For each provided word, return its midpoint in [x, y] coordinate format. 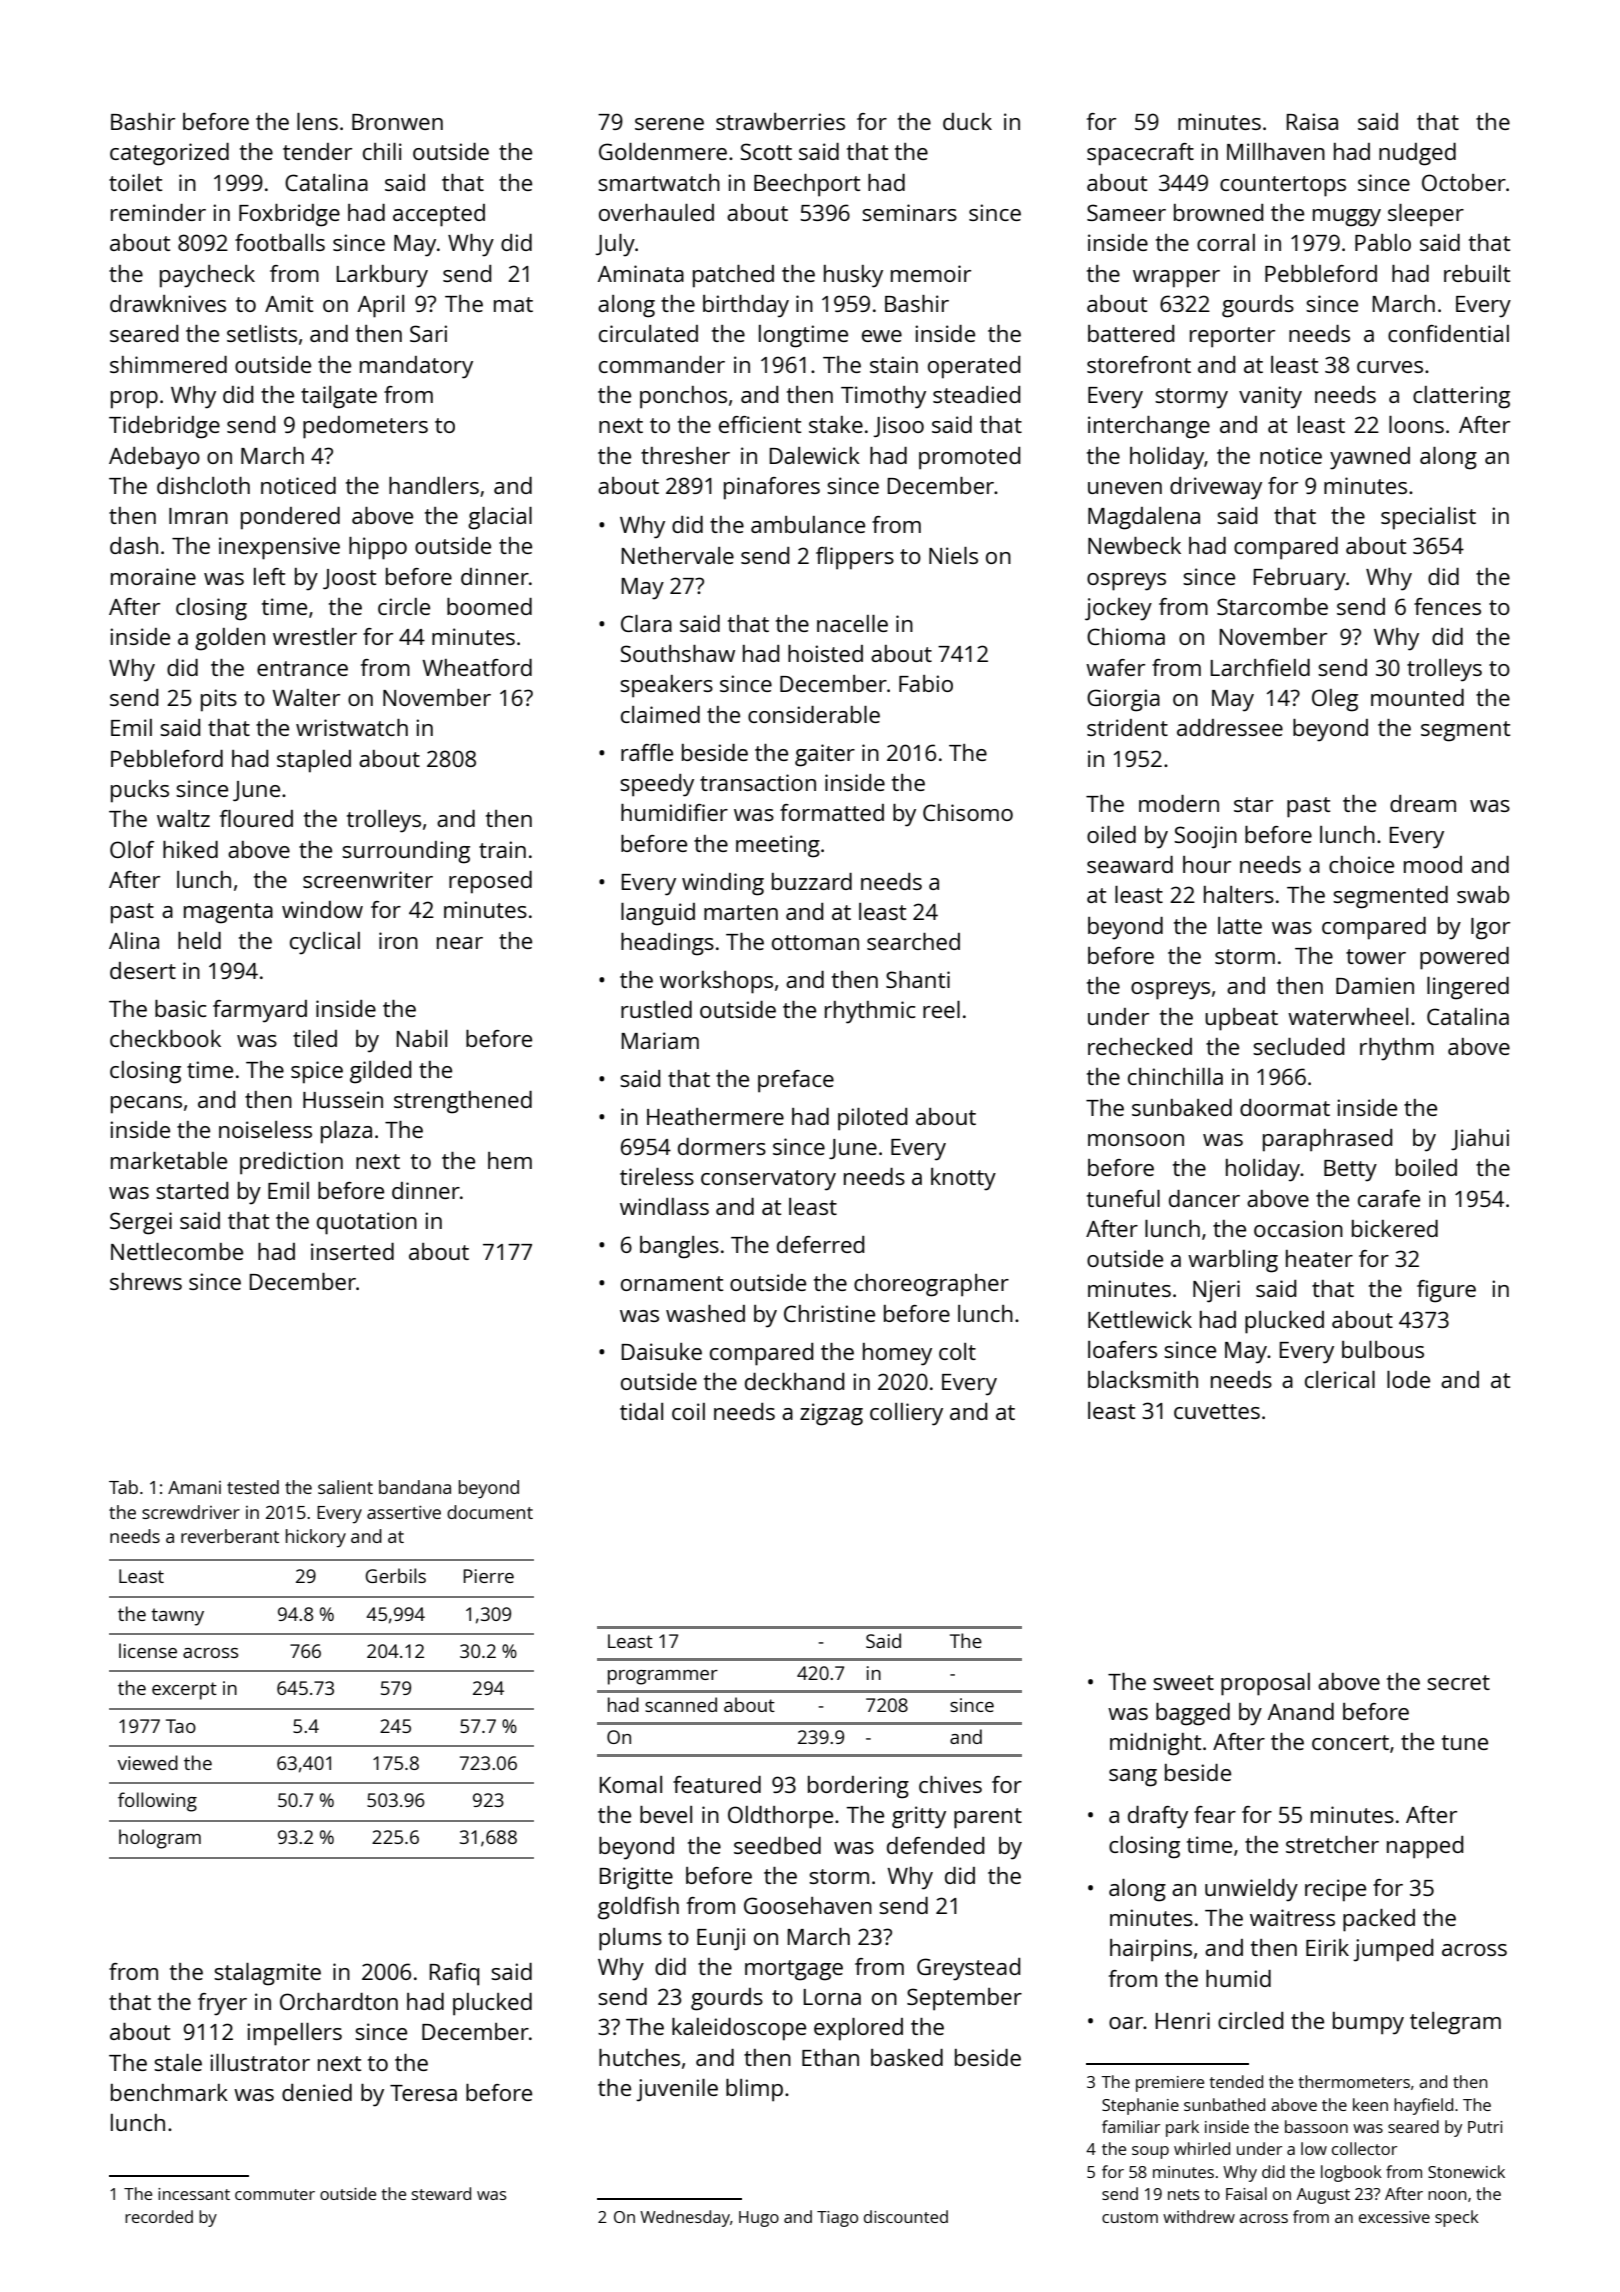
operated [974, 367]
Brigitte [636, 1878]
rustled [656, 1009]
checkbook [165, 1038]
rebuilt [1477, 273]
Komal [631, 1784]
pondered [290, 518]
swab [1483, 894]
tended [1236, 2081]
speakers [666, 686]
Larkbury [382, 276]
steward [441, 2193]
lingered [1468, 988]
